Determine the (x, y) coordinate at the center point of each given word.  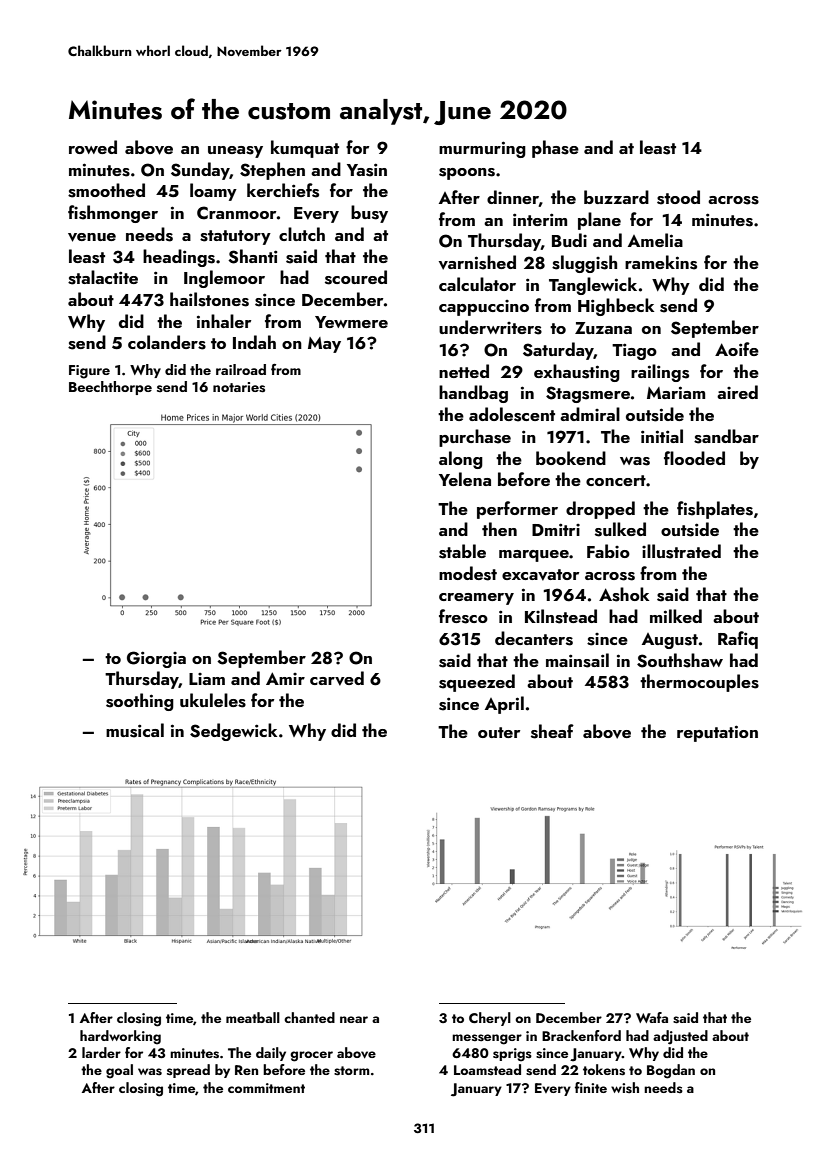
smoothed (106, 190)
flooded (694, 458)
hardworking (120, 1037)
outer (499, 732)
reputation (717, 733)
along (461, 460)
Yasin (367, 170)
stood (678, 197)
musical (135, 730)
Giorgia (156, 659)
